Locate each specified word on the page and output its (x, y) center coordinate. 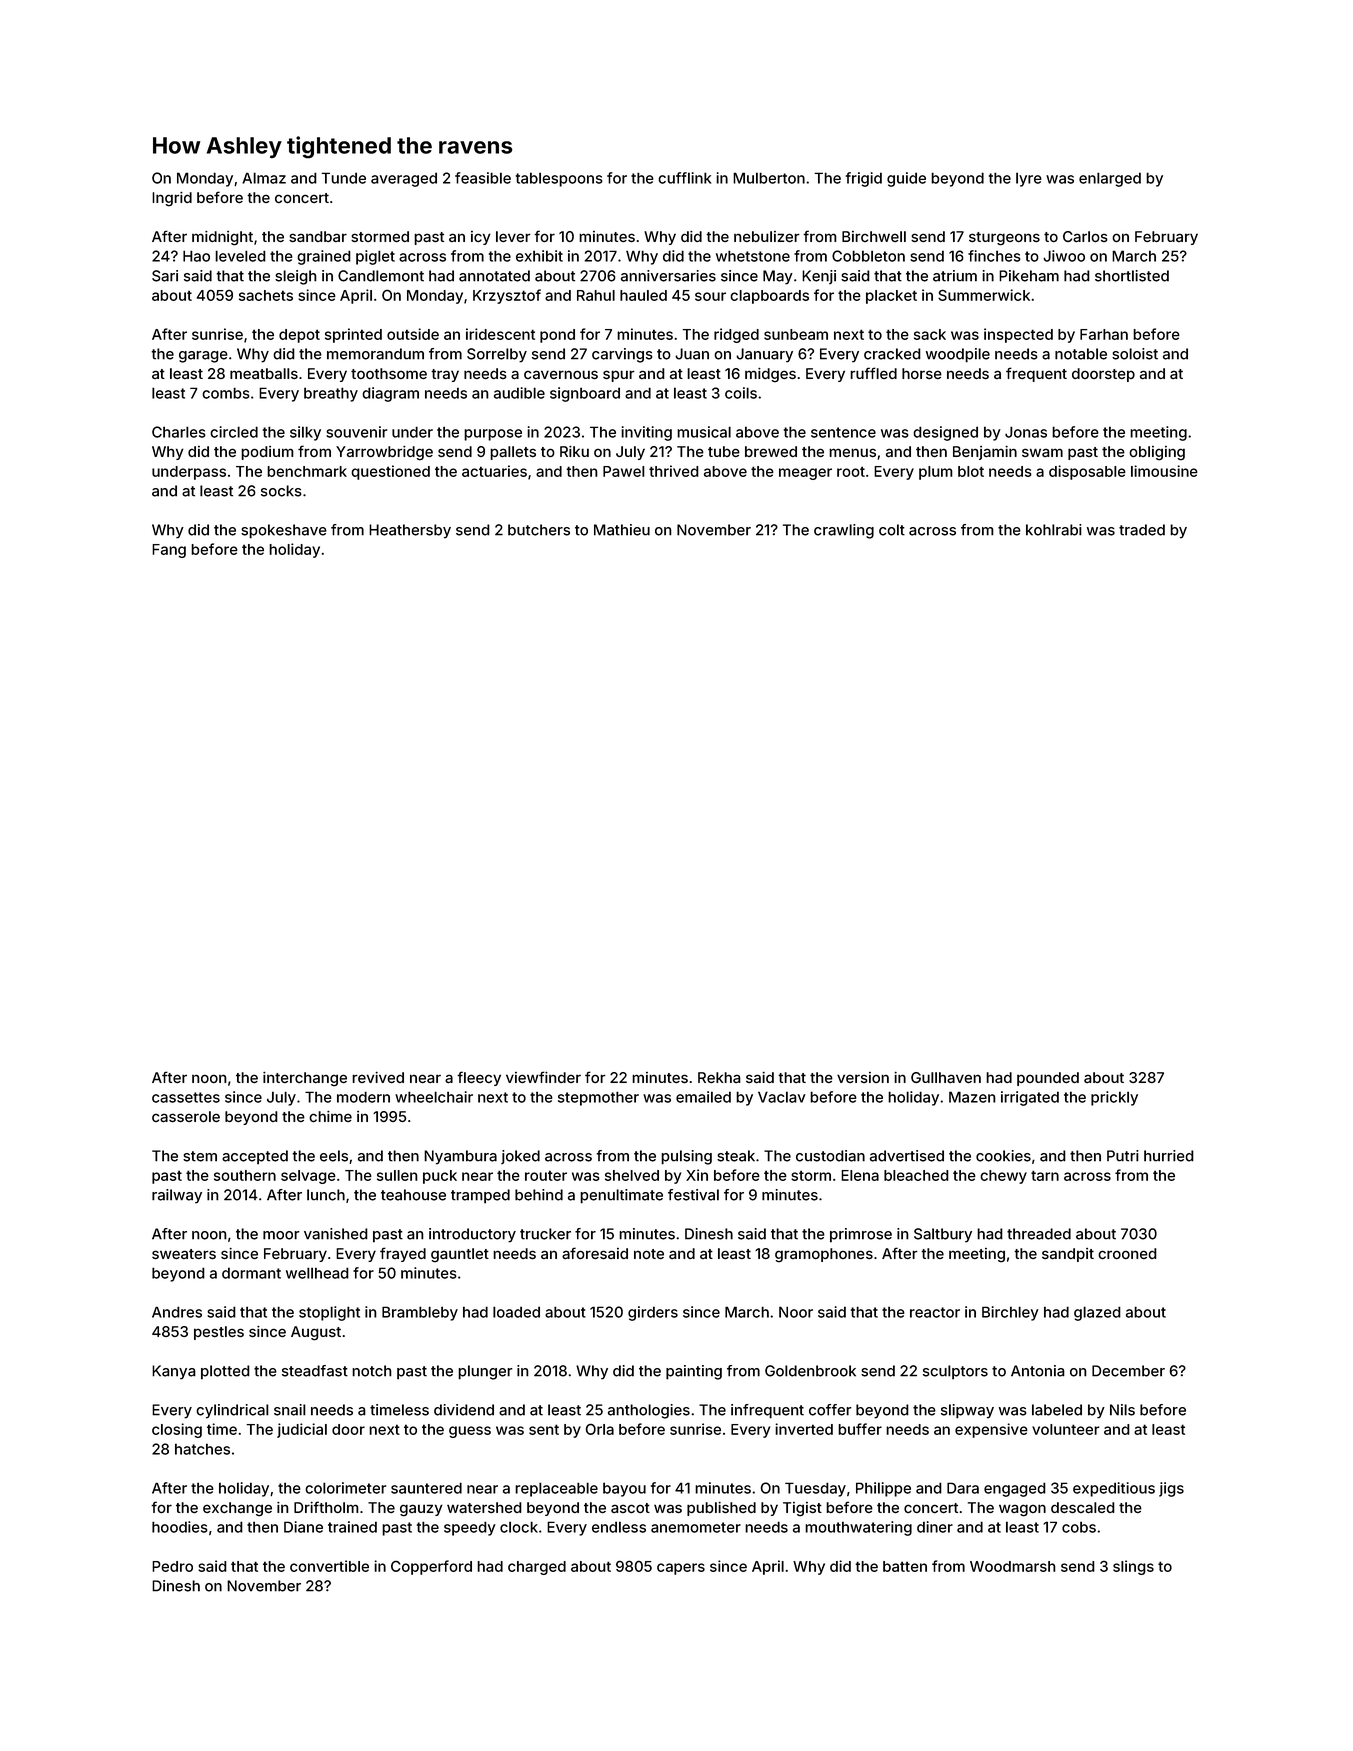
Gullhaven (946, 1078)
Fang (169, 551)
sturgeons (1004, 239)
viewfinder (543, 1077)
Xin (697, 1175)
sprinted (353, 335)
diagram (390, 394)
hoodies (180, 1527)
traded (1142, 530)
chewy (1003, 1177)
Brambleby (420, 1313)
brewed (771, 451)
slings (1133, 1567)
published (721, 1509)
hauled (643, 295)
